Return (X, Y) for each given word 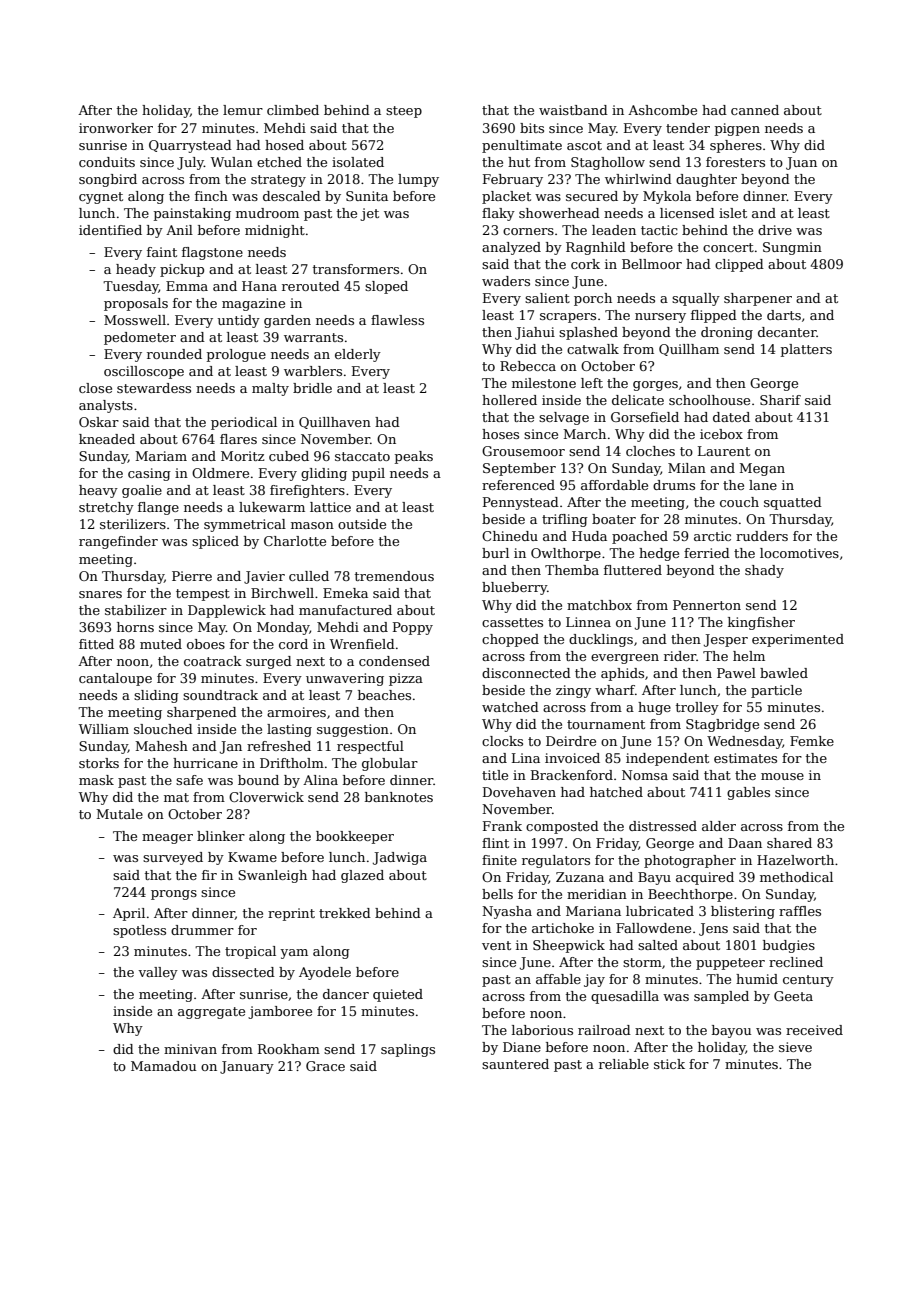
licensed (687, 213)
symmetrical (245, 525)
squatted (793, 503)
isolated (358, 162)
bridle (312, 388)
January (247, 1067)
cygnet (101, 198)
